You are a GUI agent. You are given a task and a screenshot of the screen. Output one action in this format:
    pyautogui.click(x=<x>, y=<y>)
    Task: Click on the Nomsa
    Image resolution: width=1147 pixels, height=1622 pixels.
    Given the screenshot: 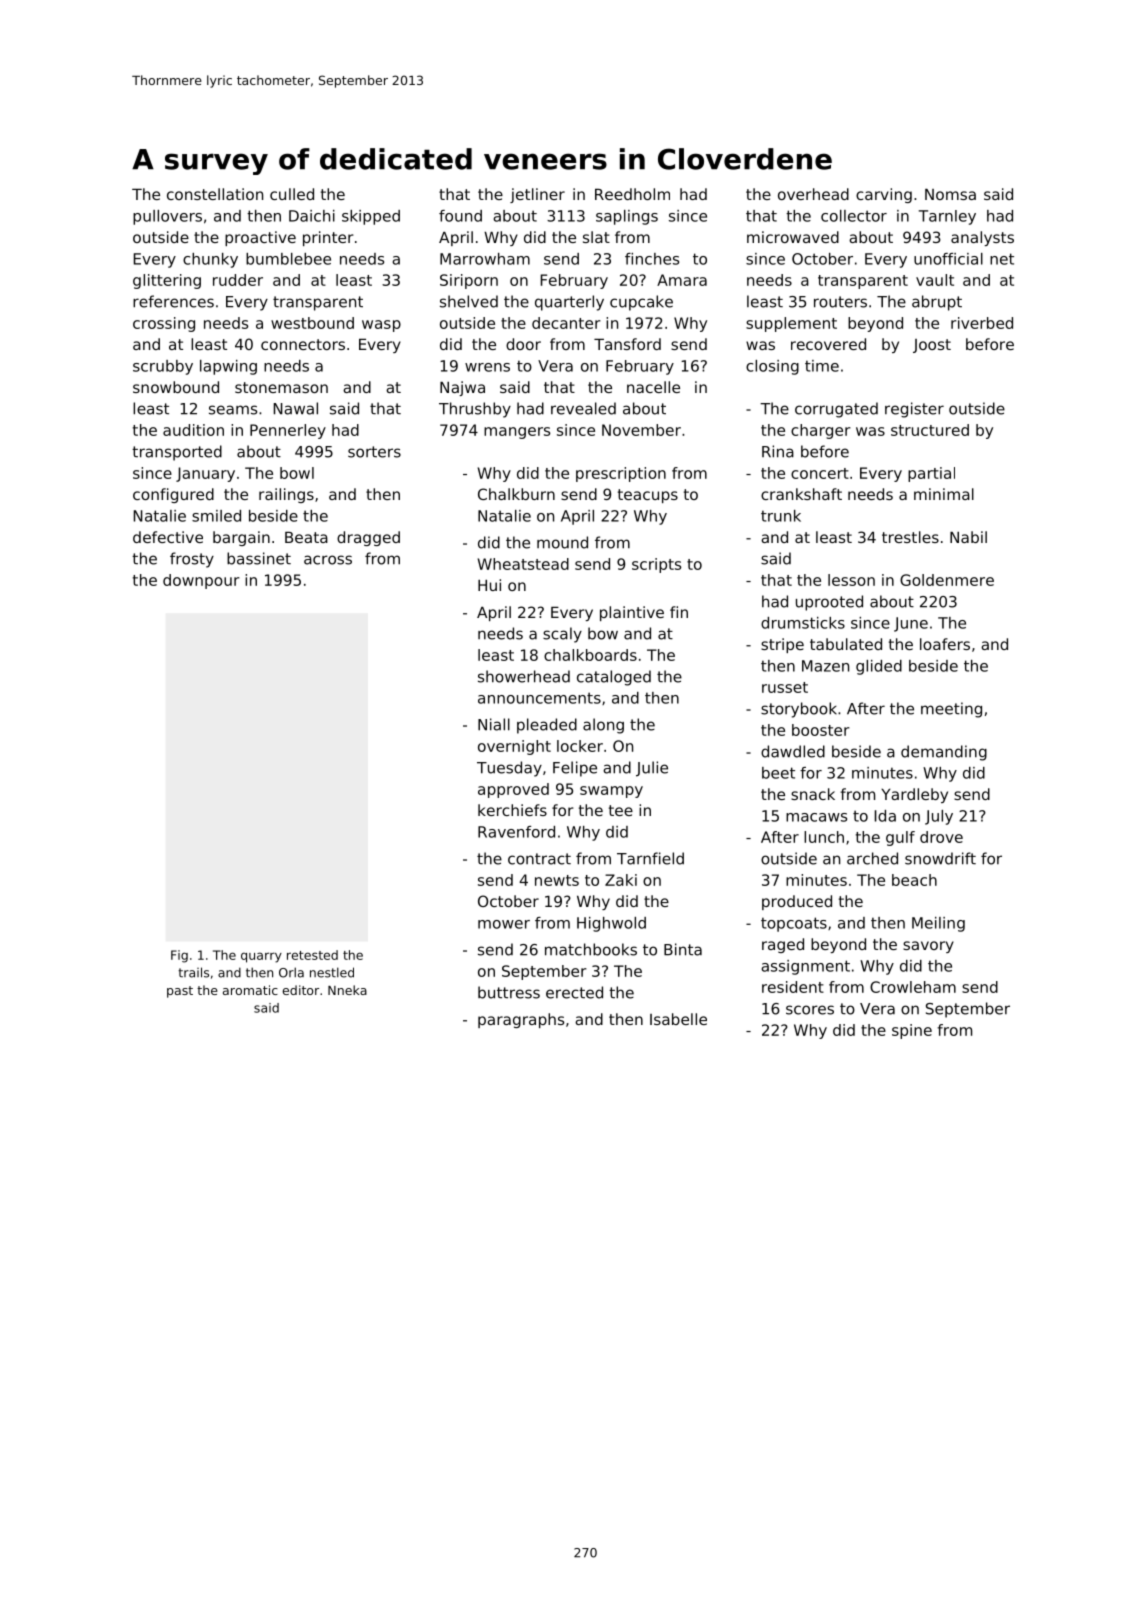 What is the action you would take?
    pyautogui.click(x=950, y=194)
